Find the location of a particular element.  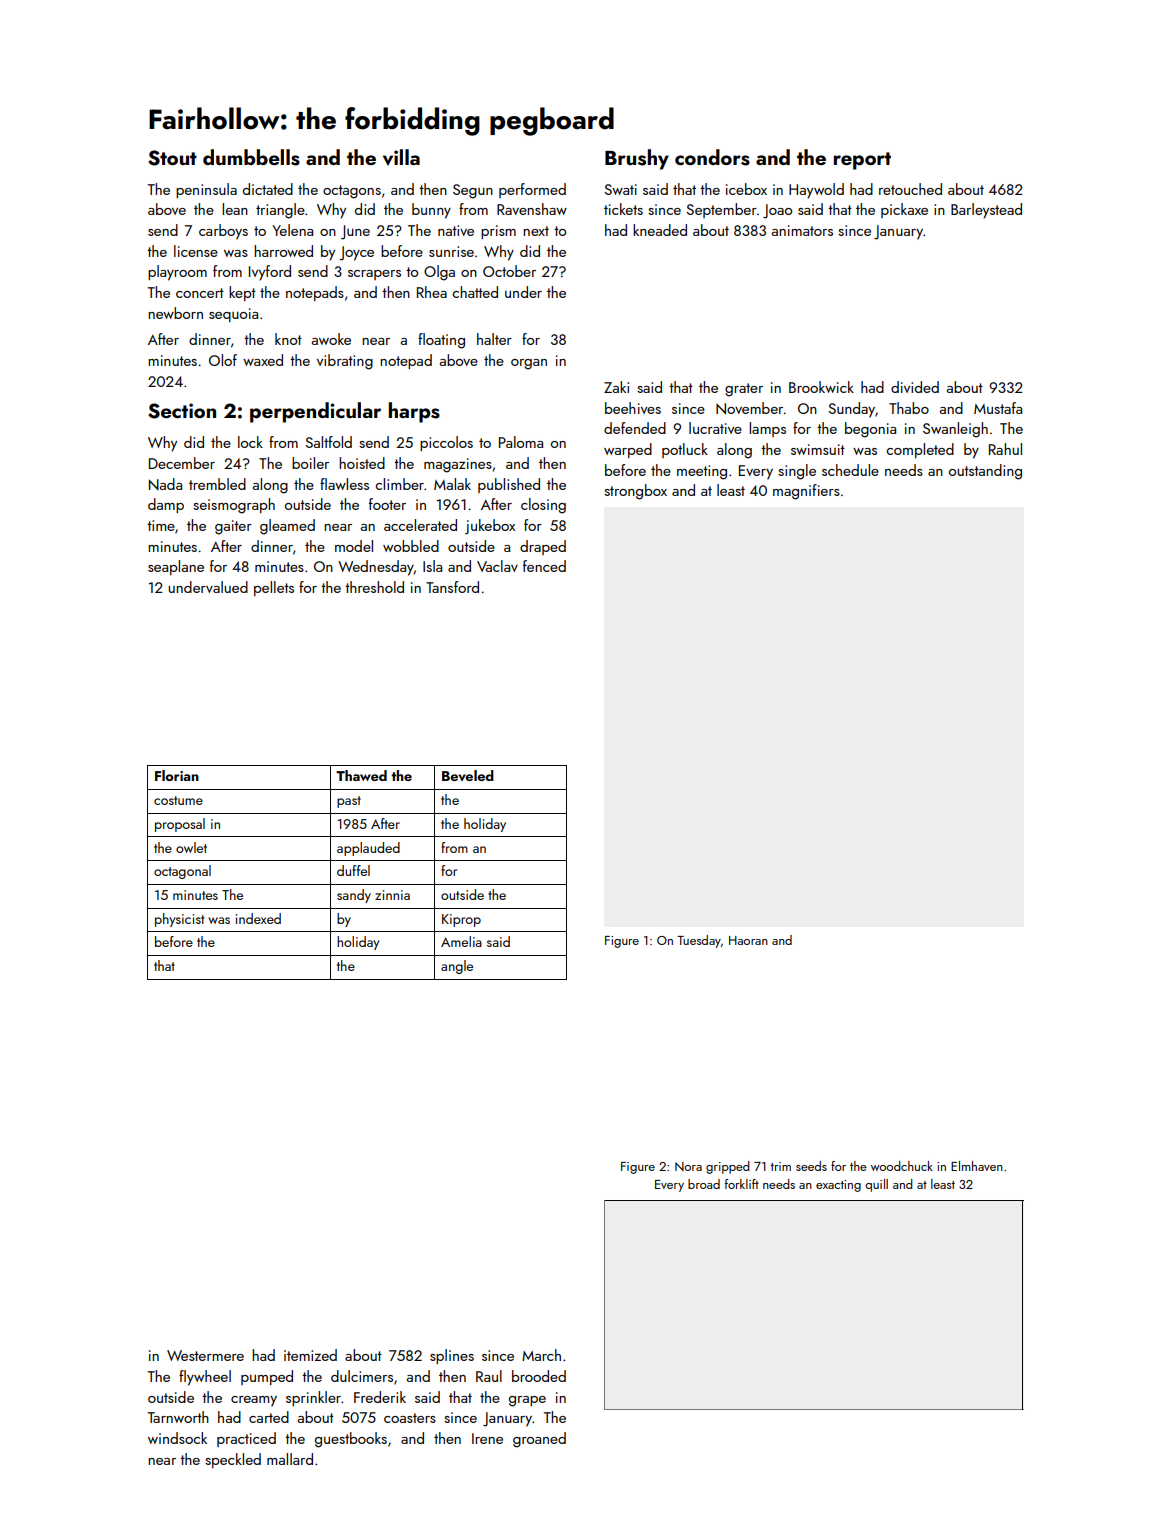

Zaki is located at coordinates (616, 387).
